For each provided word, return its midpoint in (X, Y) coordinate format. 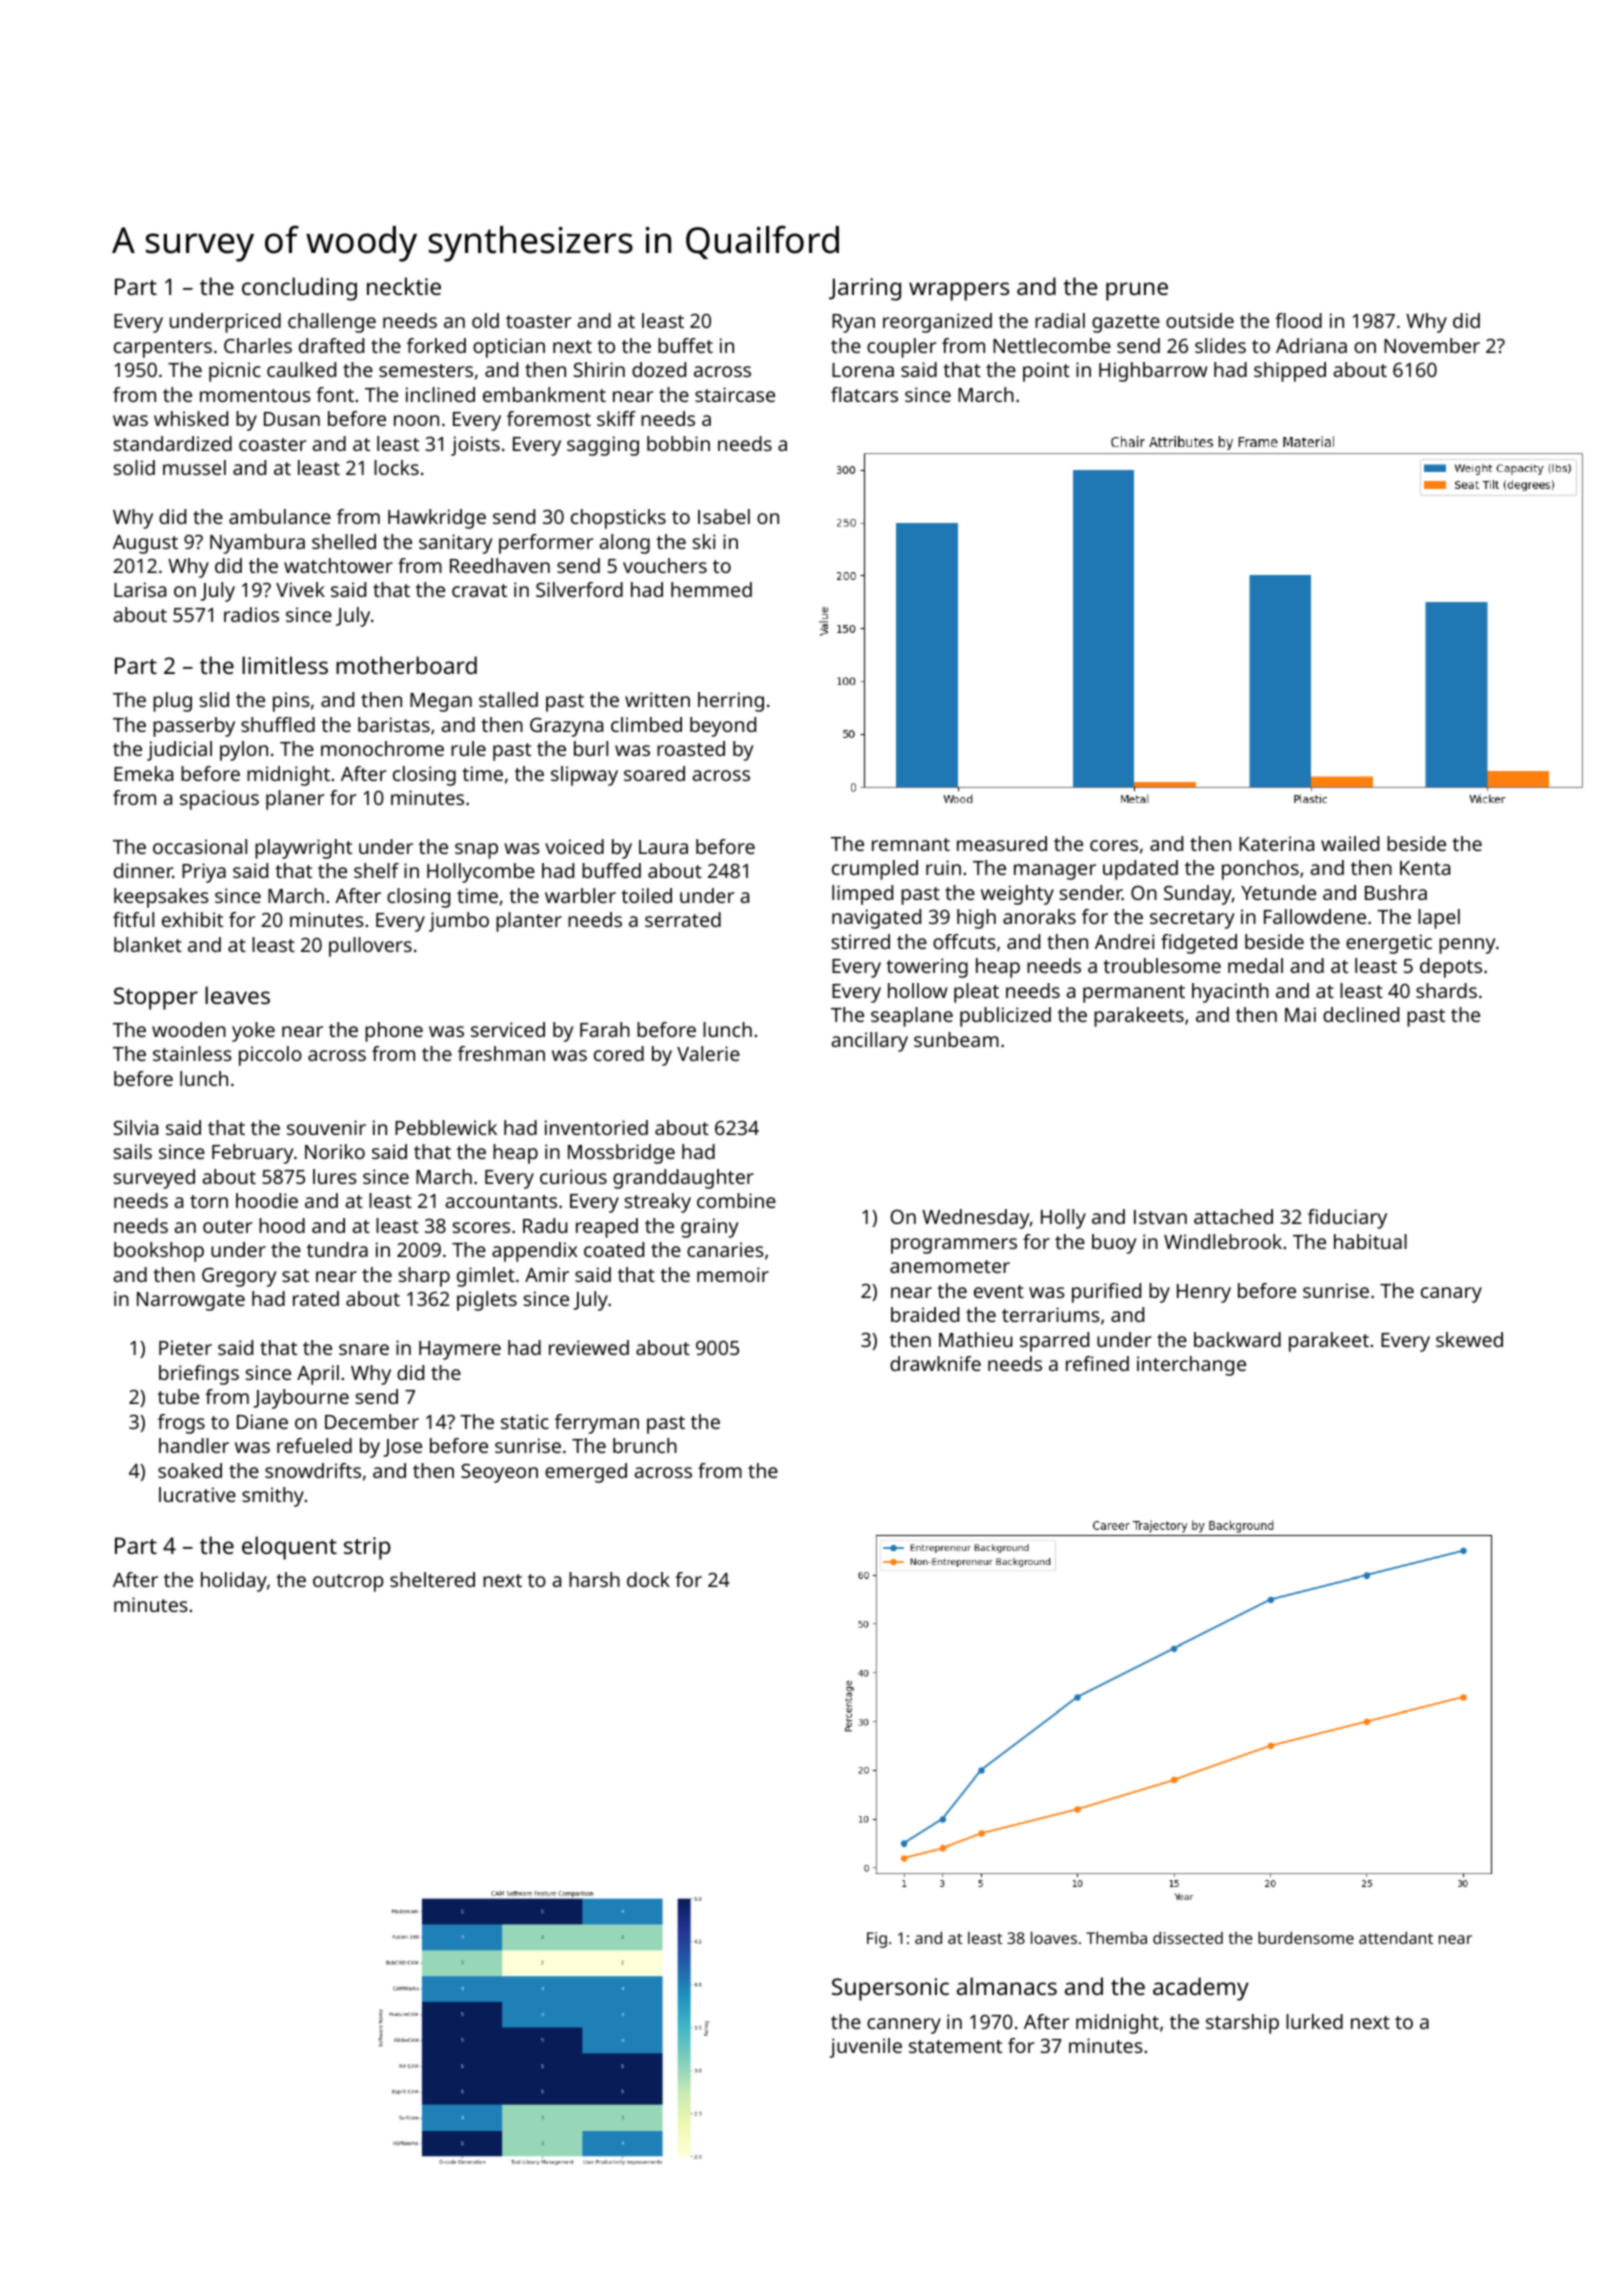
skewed (1469, 1339)
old (485, 320)
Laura (663, 847)
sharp (424, 1277)
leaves (237, 995)
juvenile (865, 2048)
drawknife (935, 1363)
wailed (1350, 843)
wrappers (959, 291)
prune (1137, 291)
